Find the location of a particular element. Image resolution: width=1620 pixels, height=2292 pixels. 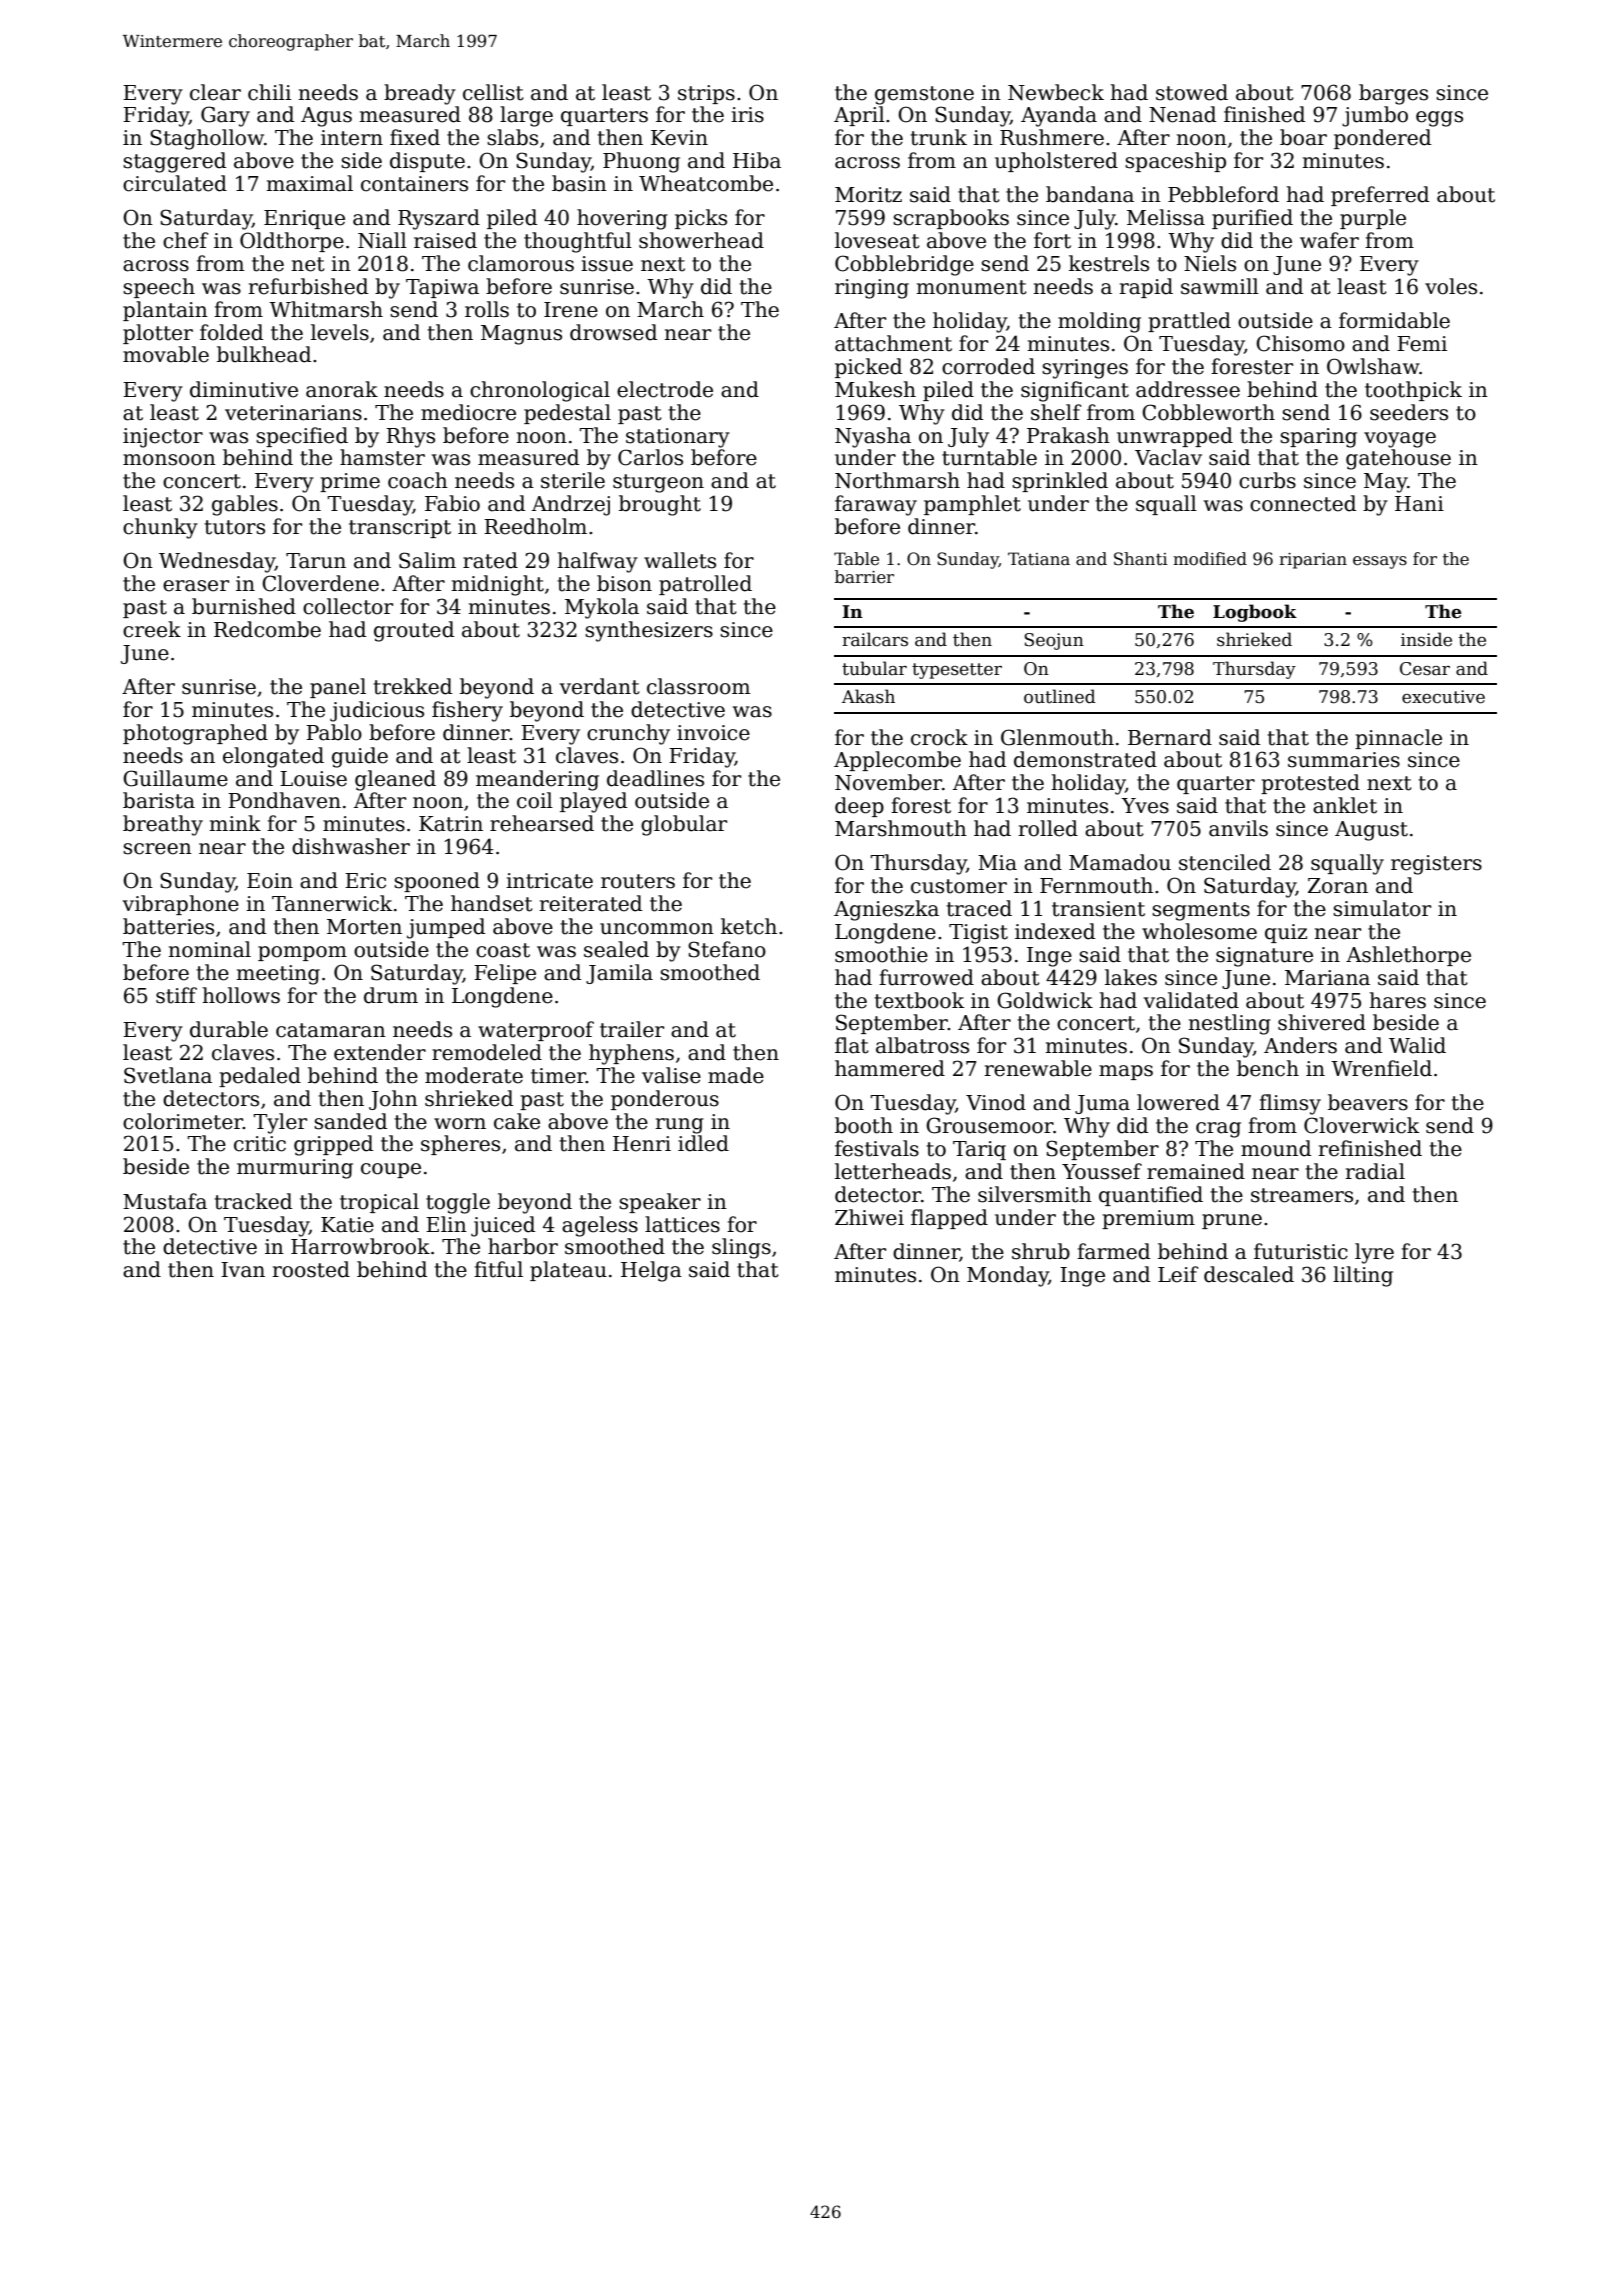

iris is located at coordinates (747, 115).
